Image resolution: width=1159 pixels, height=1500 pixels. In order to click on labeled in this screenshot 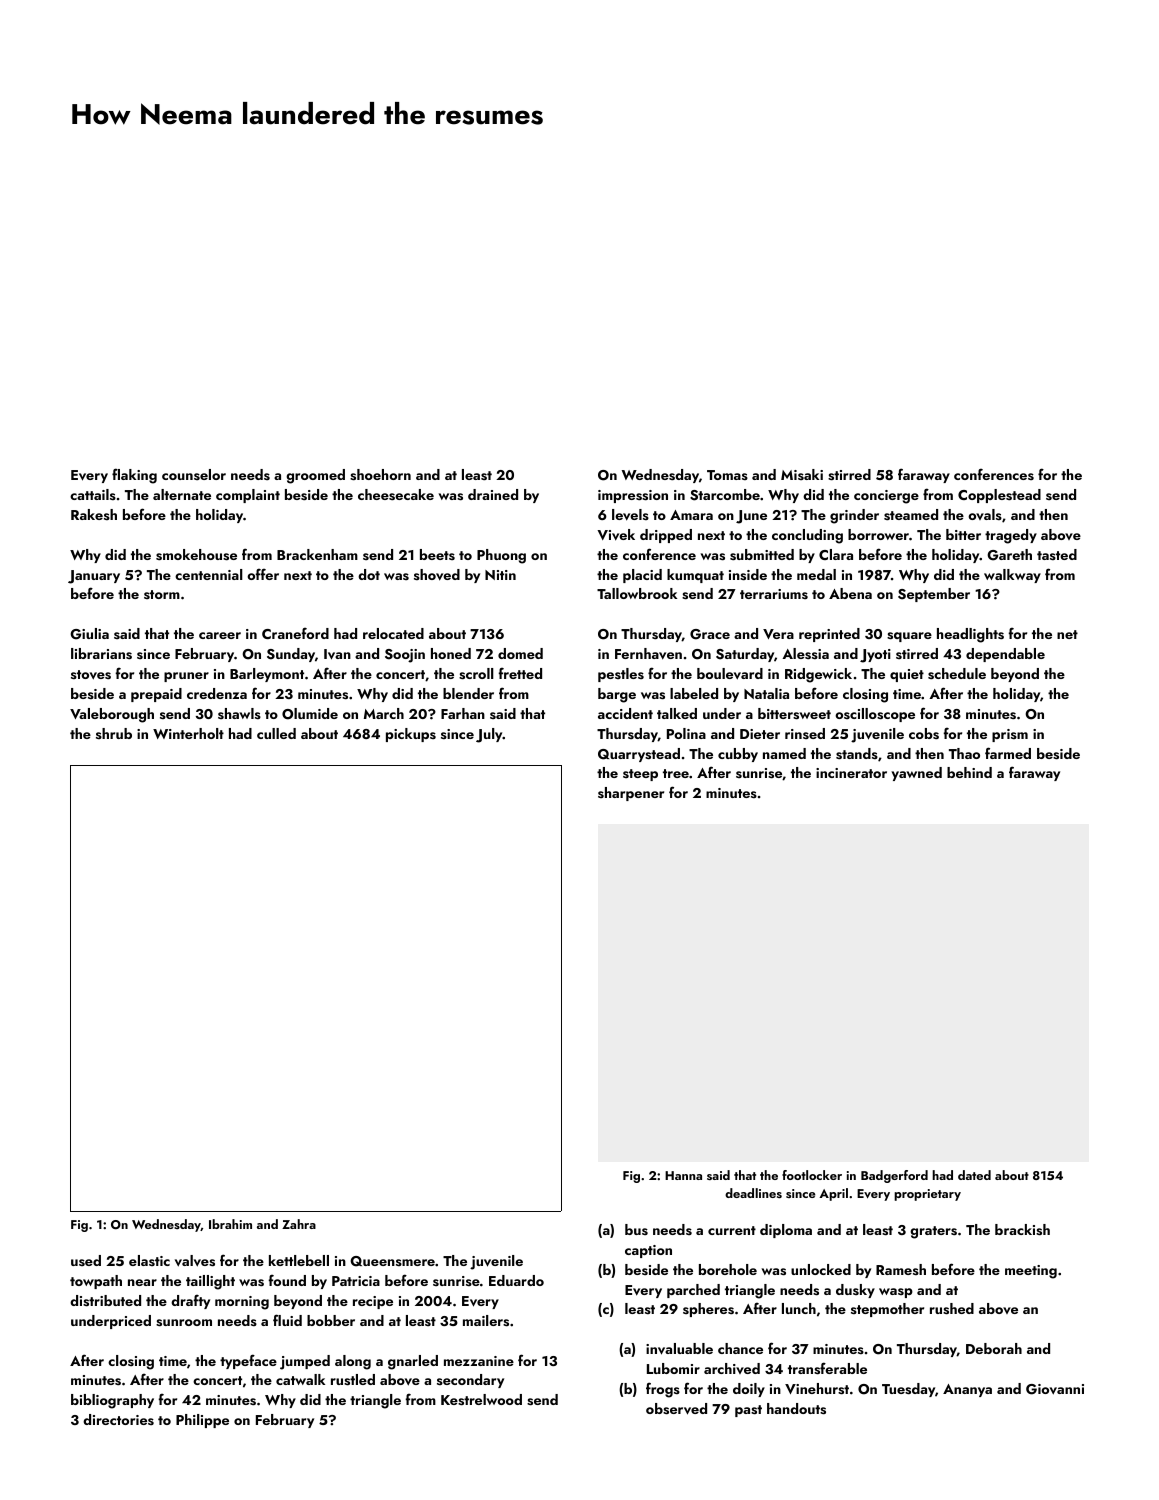, I will do `click(694, 693)`.
